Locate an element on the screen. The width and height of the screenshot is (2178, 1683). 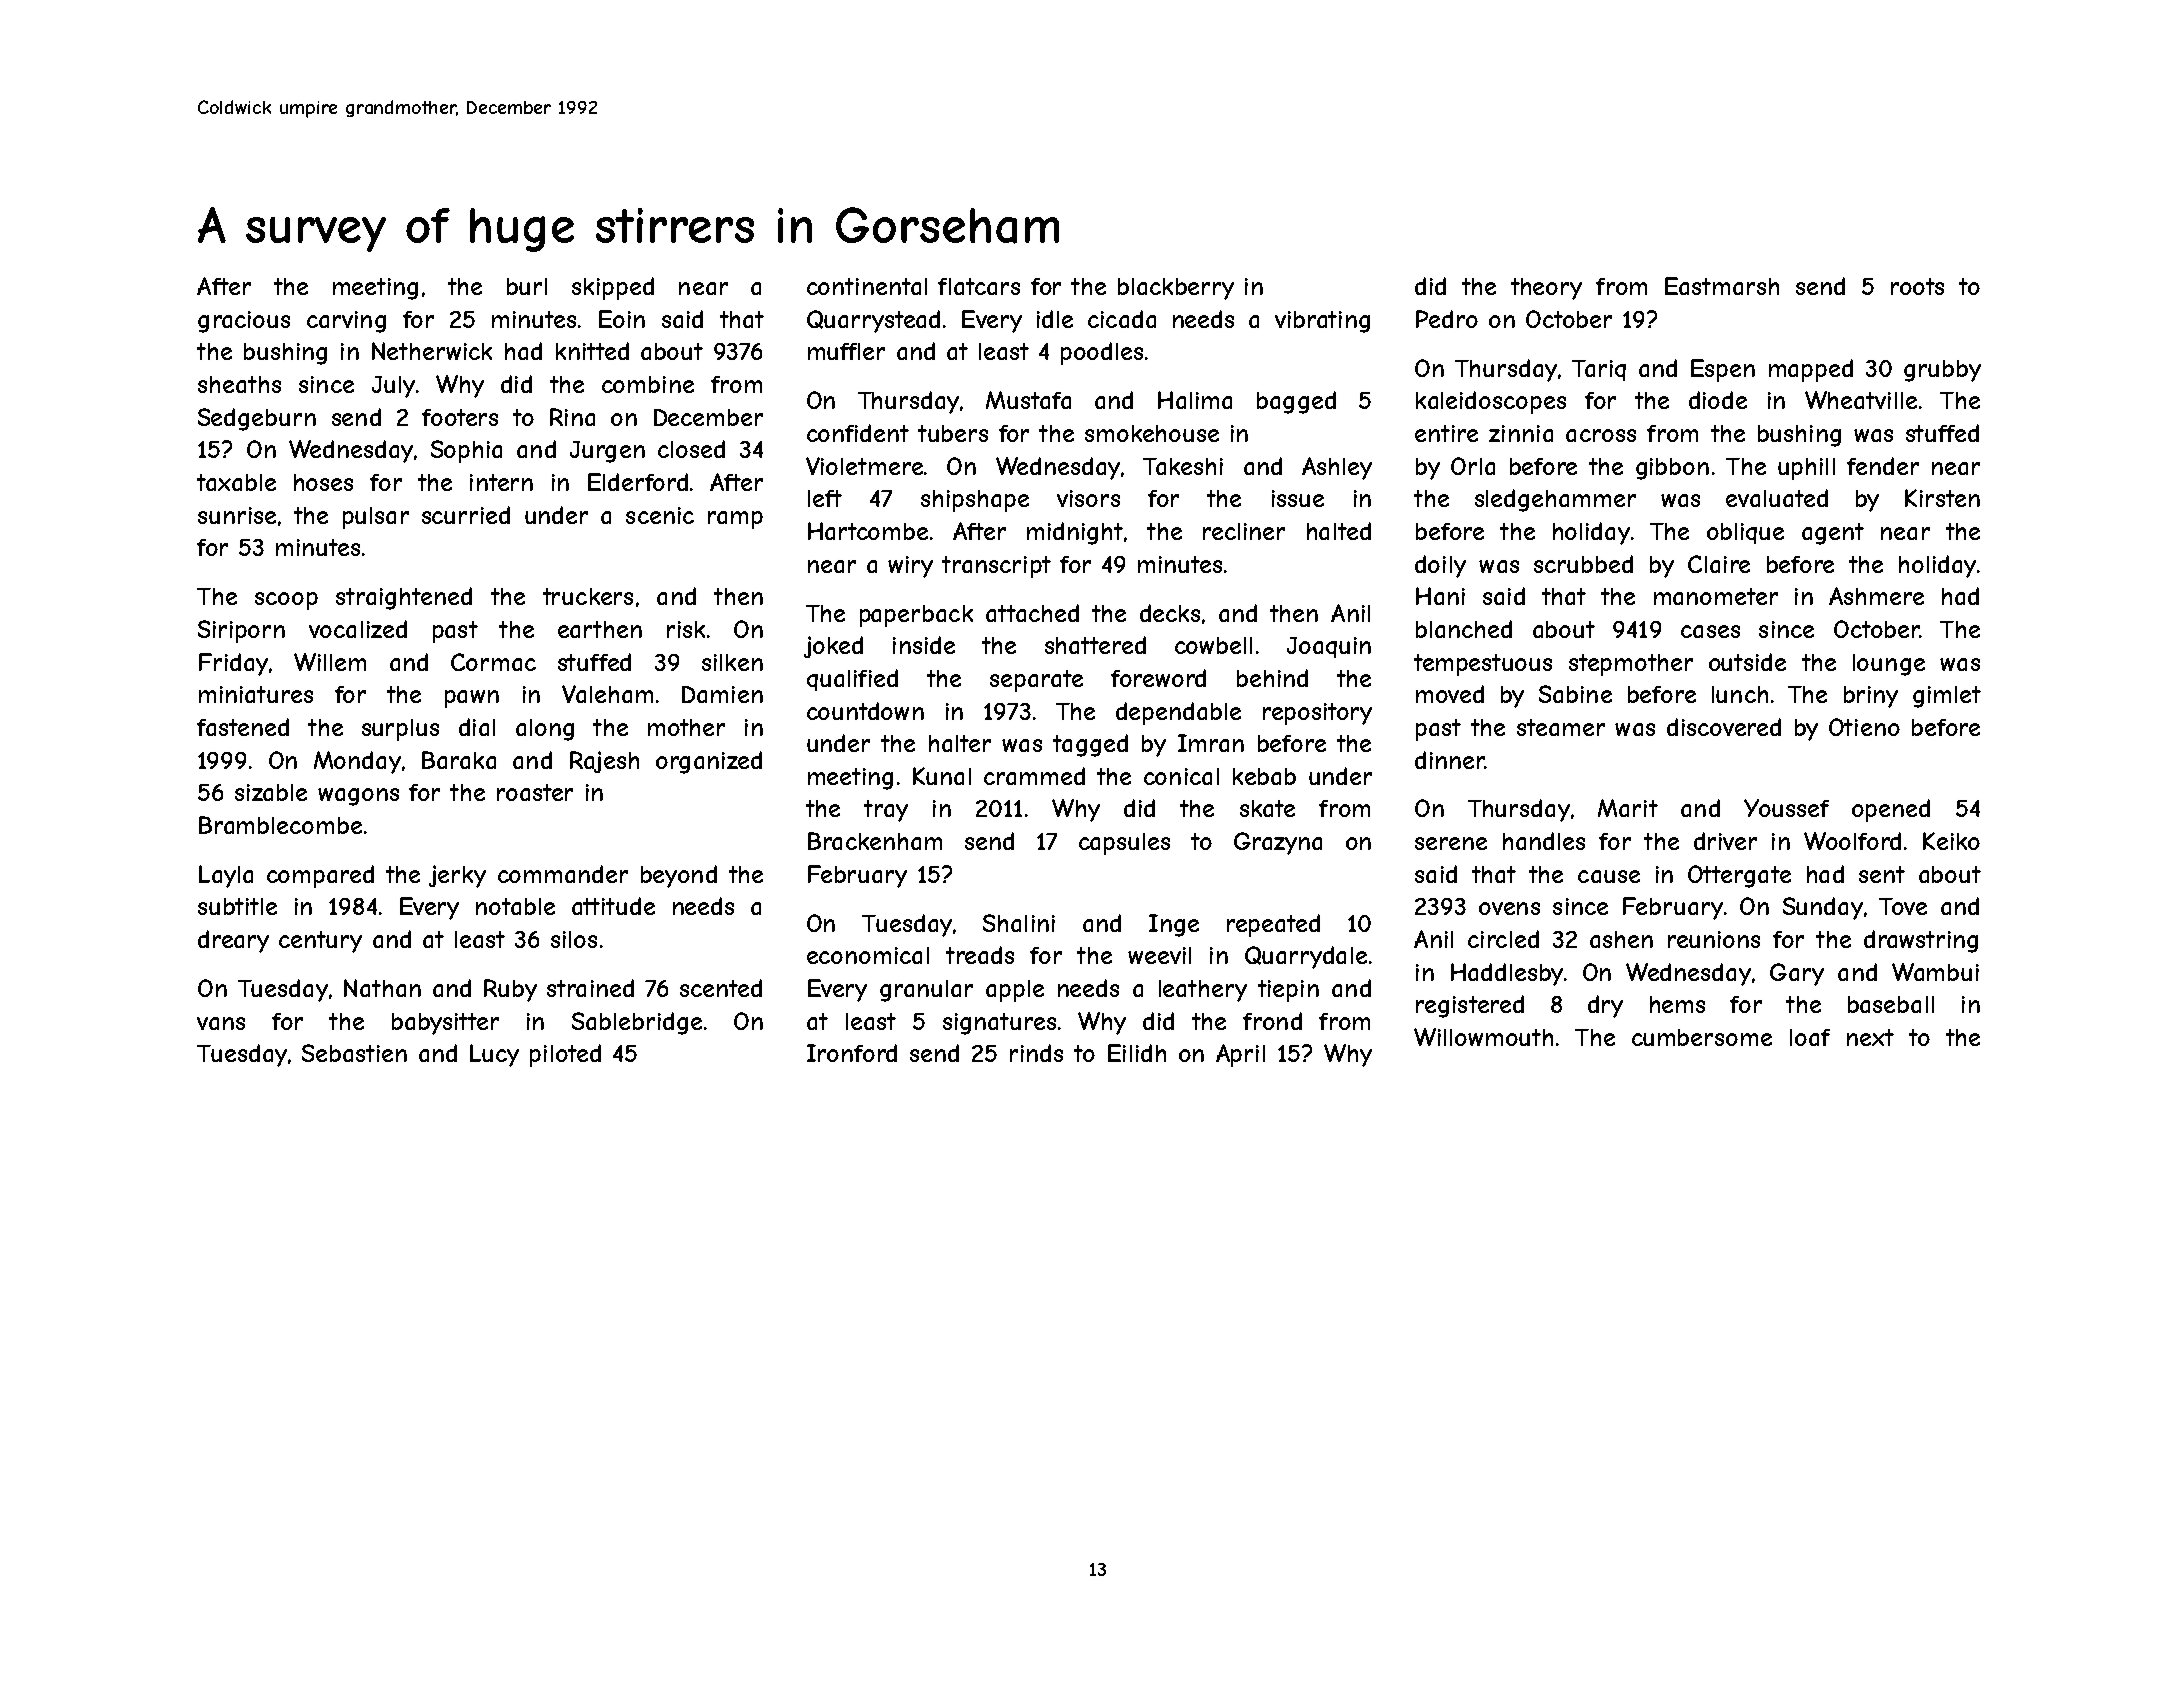
along is located at coordinates (545, 730).
